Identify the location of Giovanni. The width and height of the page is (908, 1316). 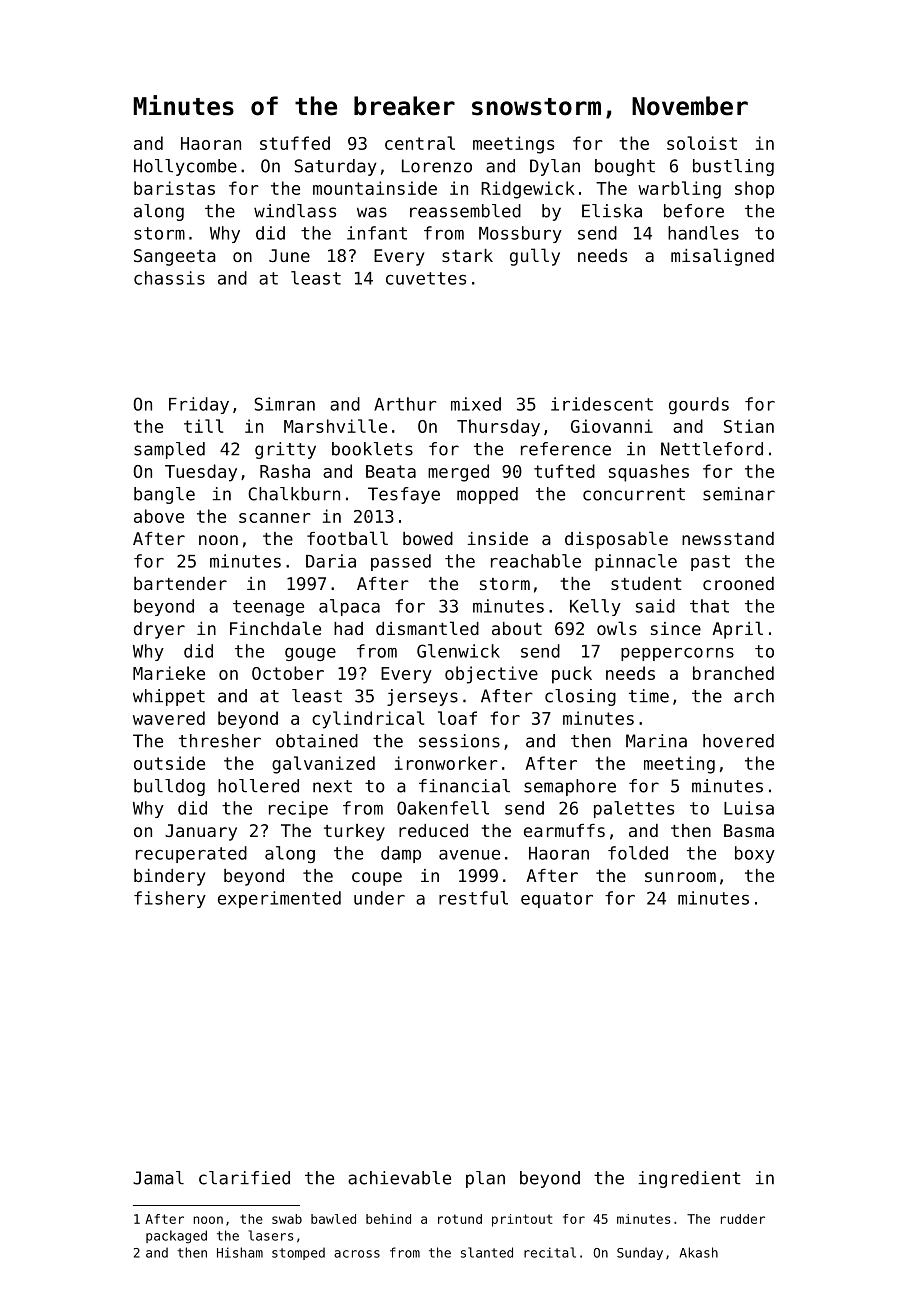
(612, 426).
